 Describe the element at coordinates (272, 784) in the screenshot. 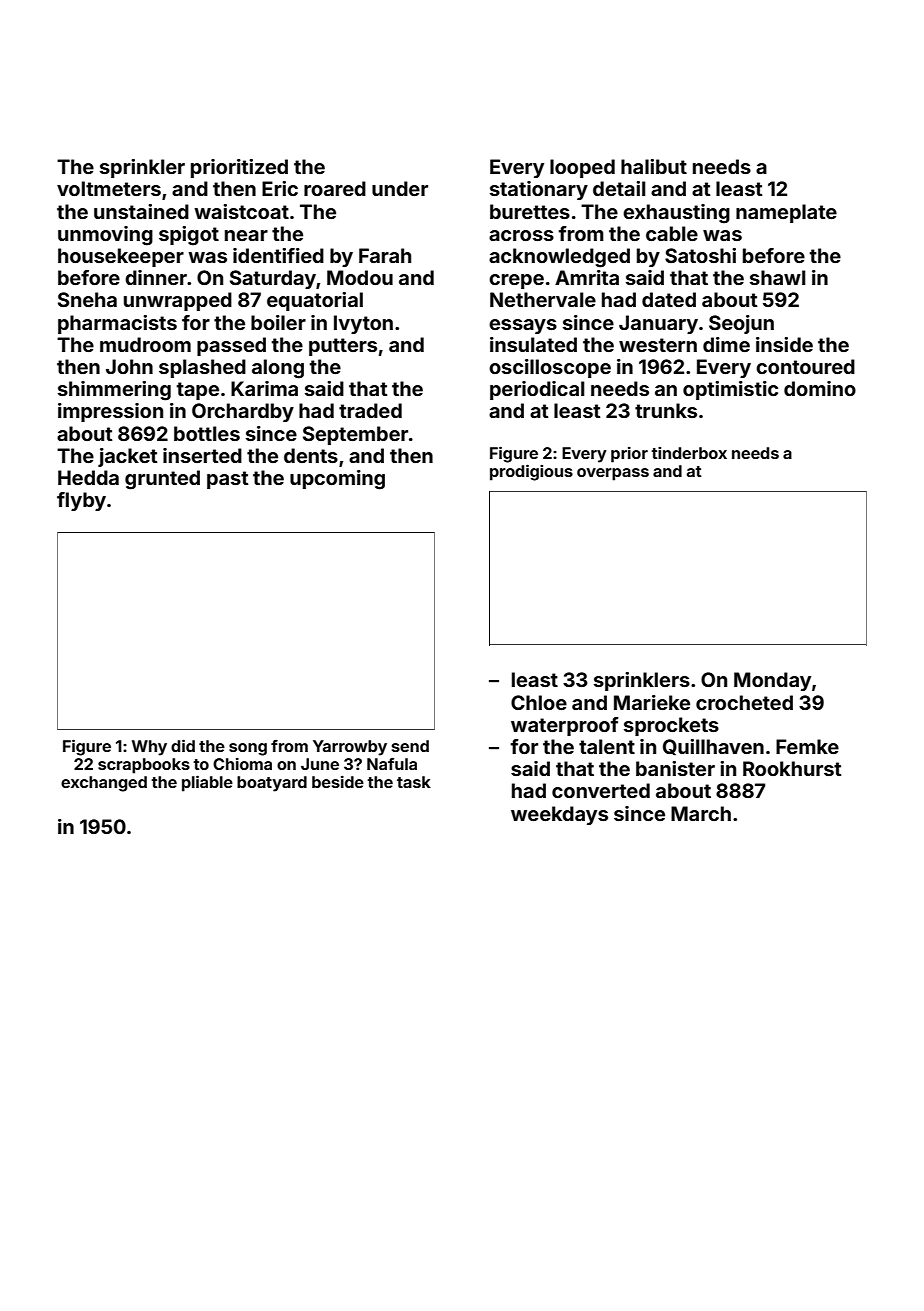

I see `boatyard` at that location.
